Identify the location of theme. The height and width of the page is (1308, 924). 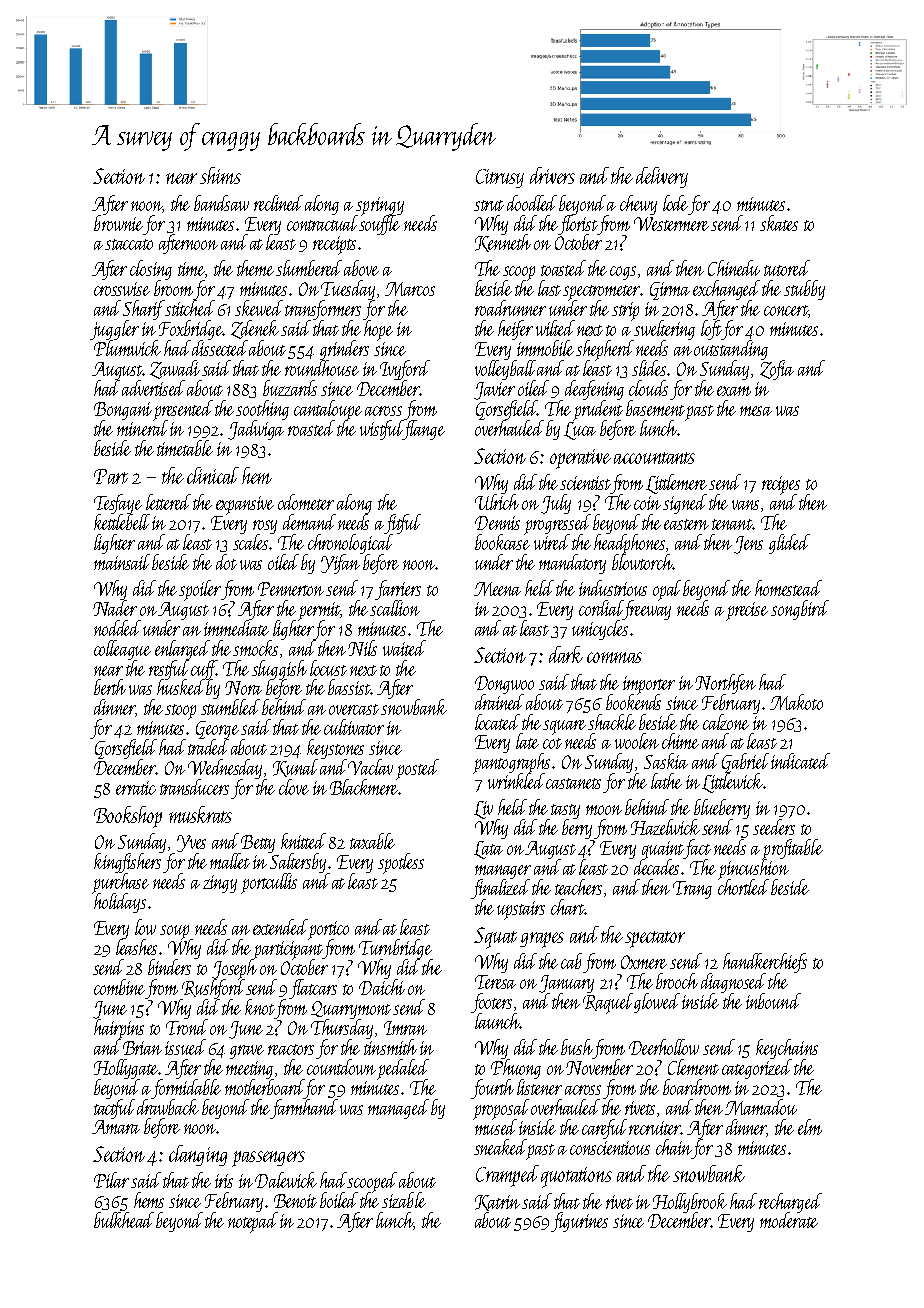
(255, 268).
